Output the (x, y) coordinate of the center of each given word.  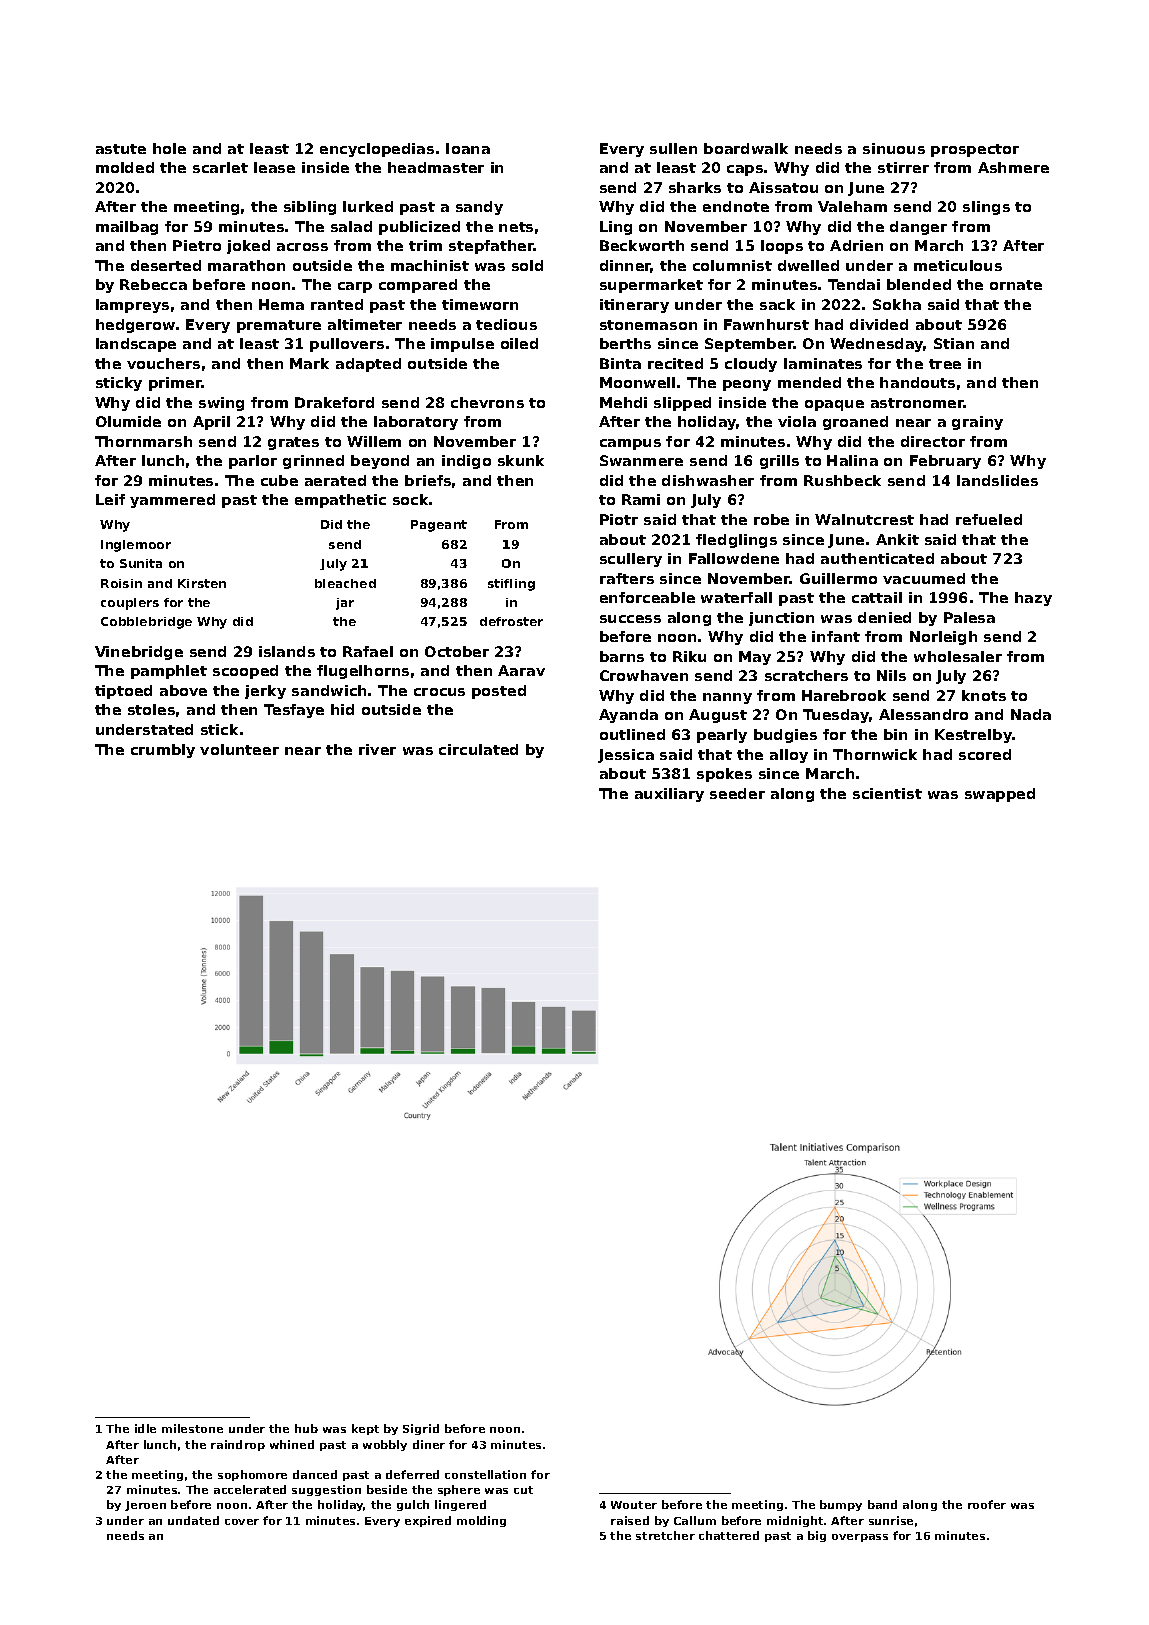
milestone (192, 1428)
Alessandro (923, 714)
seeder (737, 793)
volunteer (239, 749)
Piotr (619, 519)
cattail (877, 597)
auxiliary (669, 795)
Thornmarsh (143, 441)
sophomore (252, 1475)
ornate (1016, 285)
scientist (887, 793)
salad (351, 226)
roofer (987, 1504)
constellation (485, 1474)
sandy (479, 208)
